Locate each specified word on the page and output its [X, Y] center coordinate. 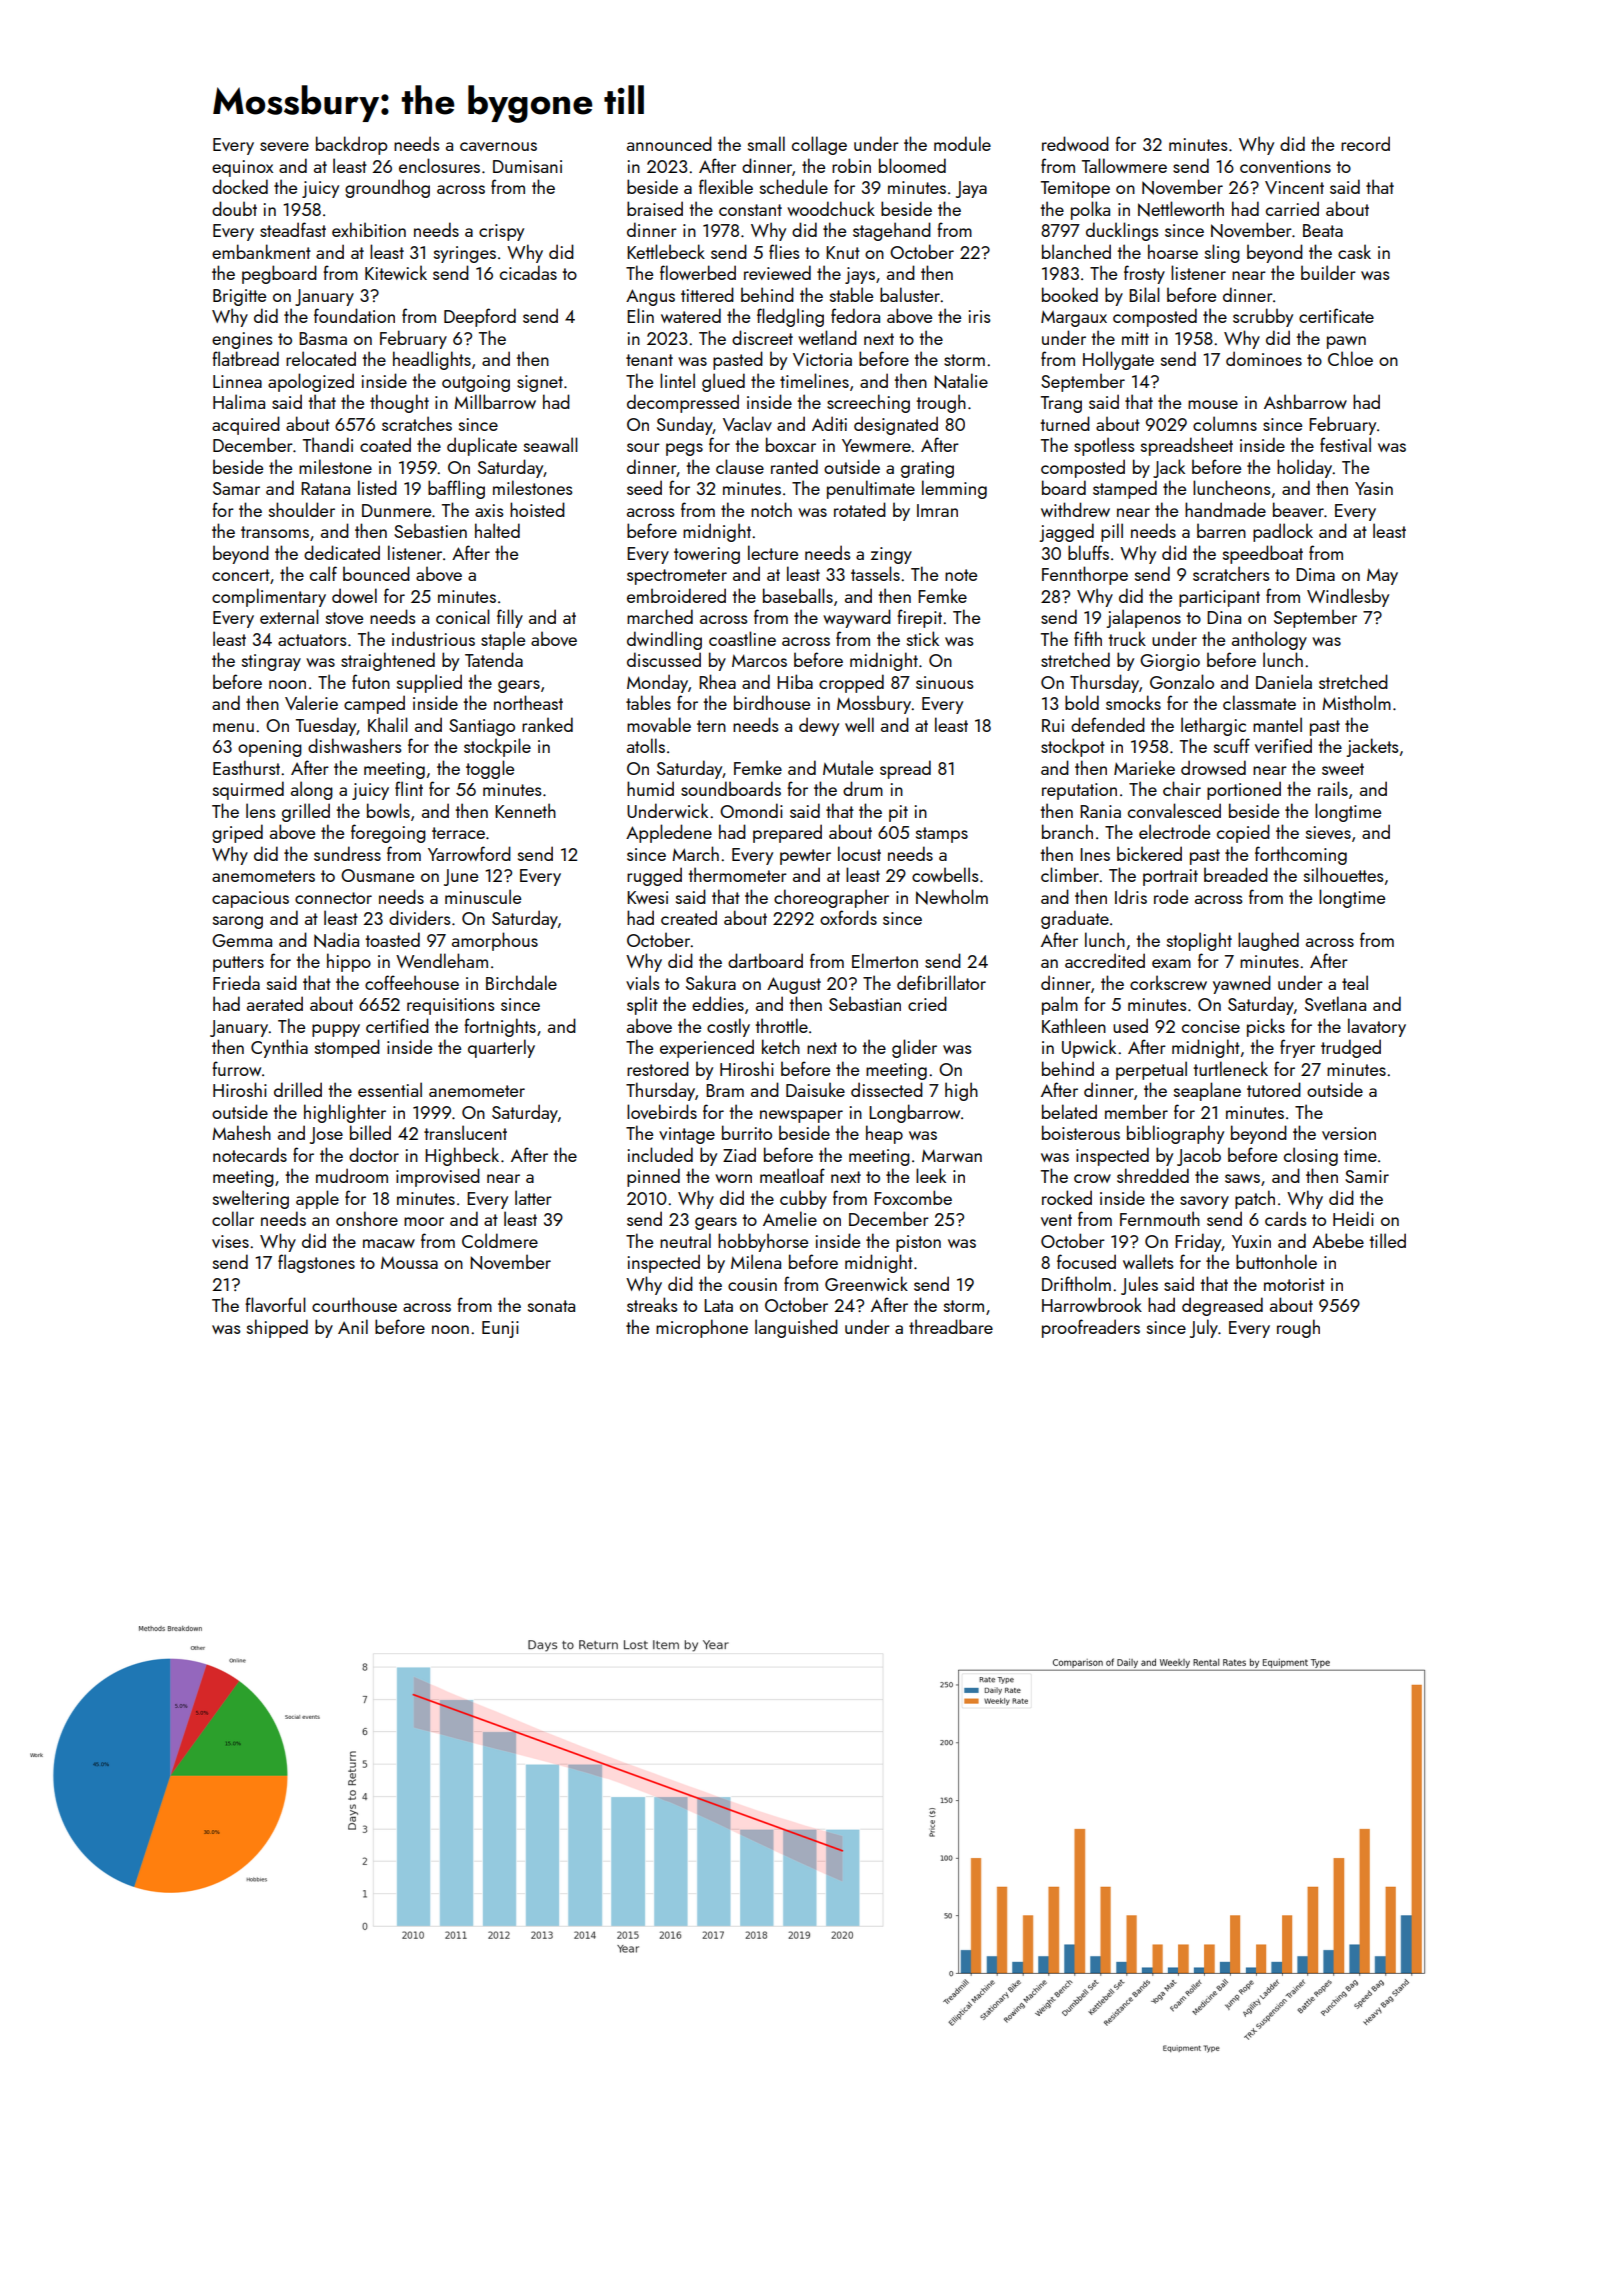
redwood [1075, 143]
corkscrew [1168, 982]
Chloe [1350, 358]
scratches [417, 423]
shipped [277, 1328]
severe [284, 146]
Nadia [336, 940]
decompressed [683, 403]
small [766, 143]
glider [914, 1048]
